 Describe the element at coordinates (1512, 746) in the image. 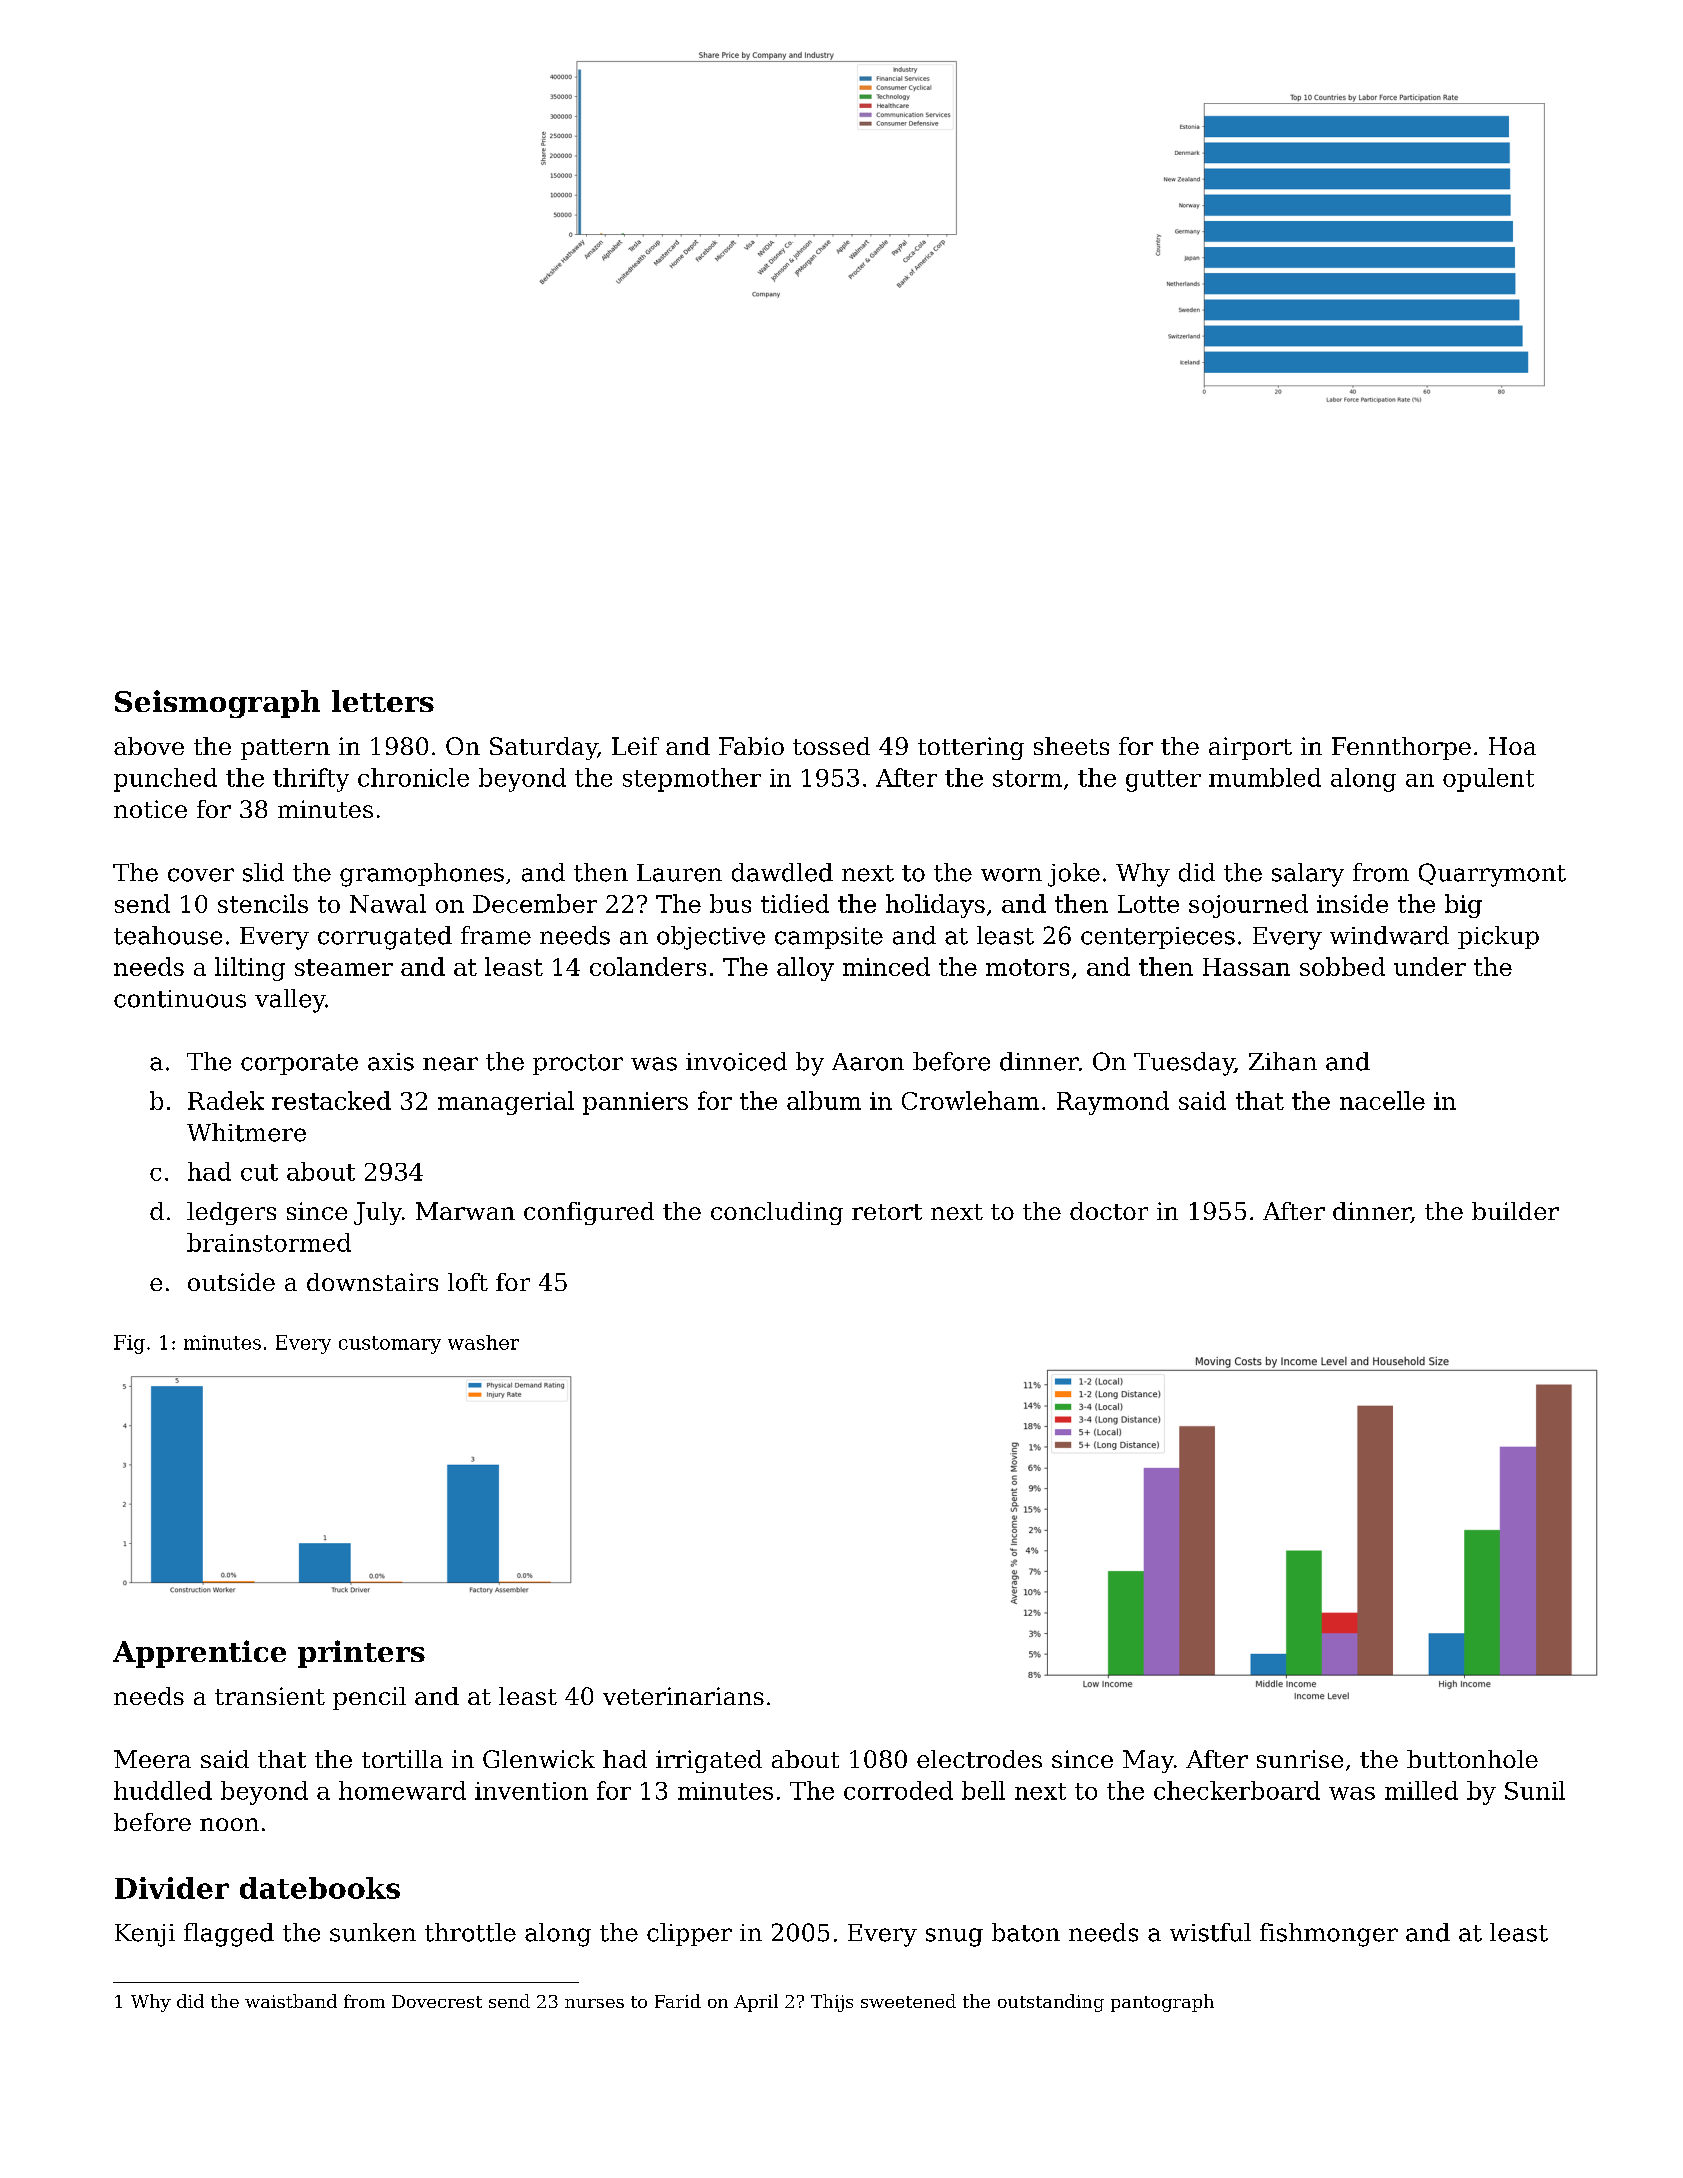

I see `Hoa` at that location.
